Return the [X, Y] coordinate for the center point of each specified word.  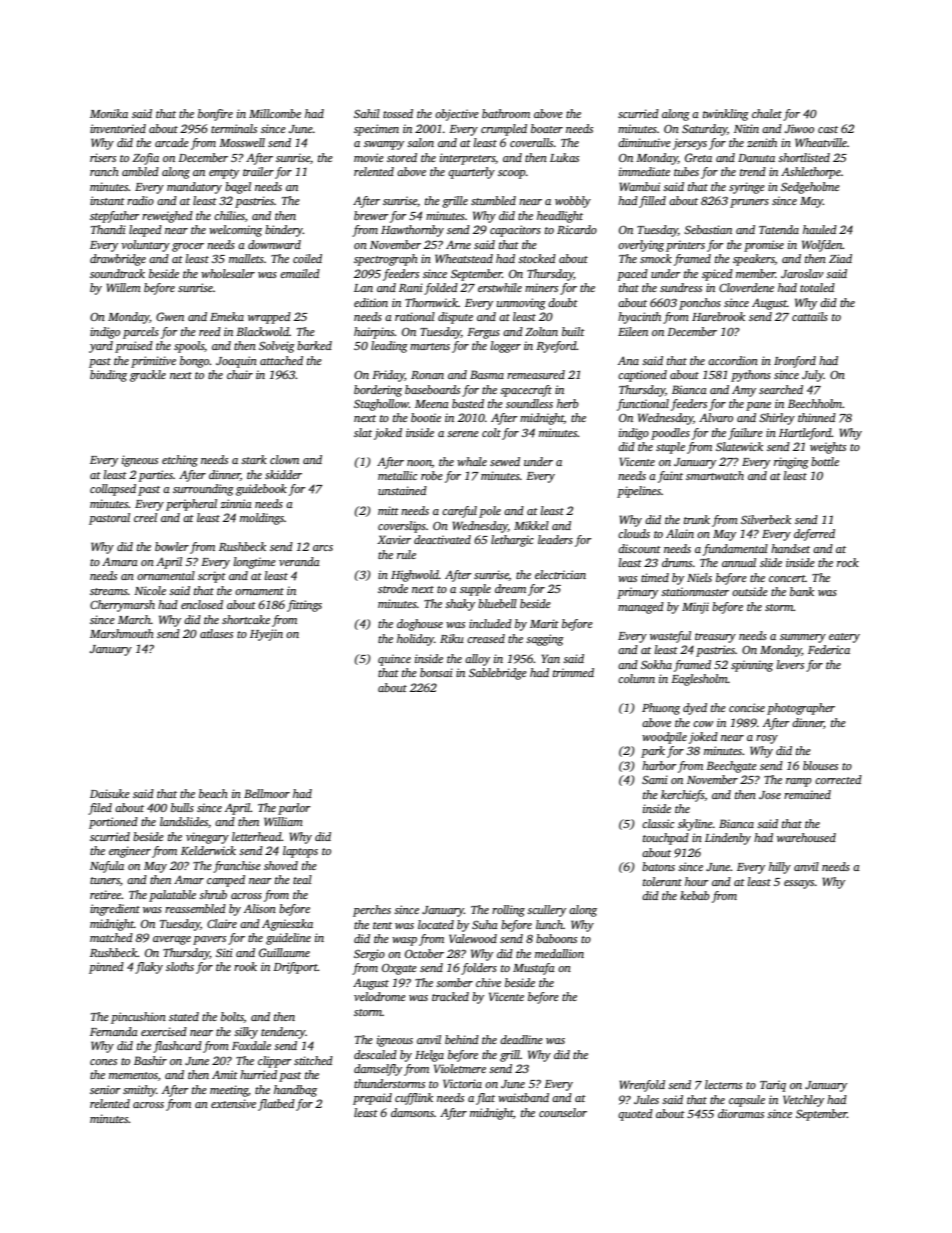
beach [213, 793]
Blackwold [262, 331]
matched [111, 937]
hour [697, 881]
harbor [659, 765]
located [436, 924]
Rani [411, 287]
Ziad [840, 258]
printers [685, 246]
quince [394, 660]
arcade [172, 142]
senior [105, 1089]
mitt [388, 510]
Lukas [564, 157]
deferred [814, 535]
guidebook [261, 490]
